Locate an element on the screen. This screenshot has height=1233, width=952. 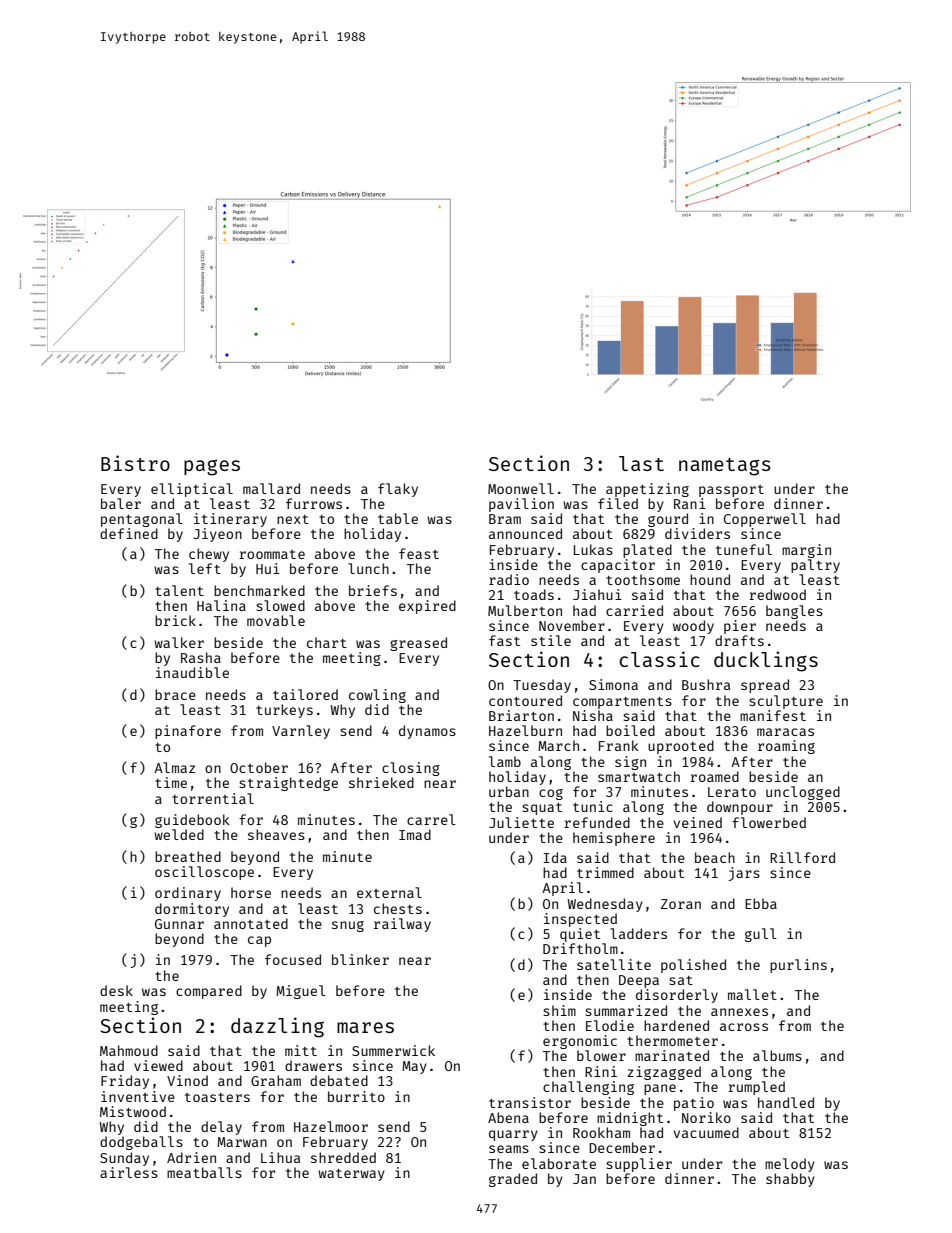
railway is located at coordinates (402, 925).
